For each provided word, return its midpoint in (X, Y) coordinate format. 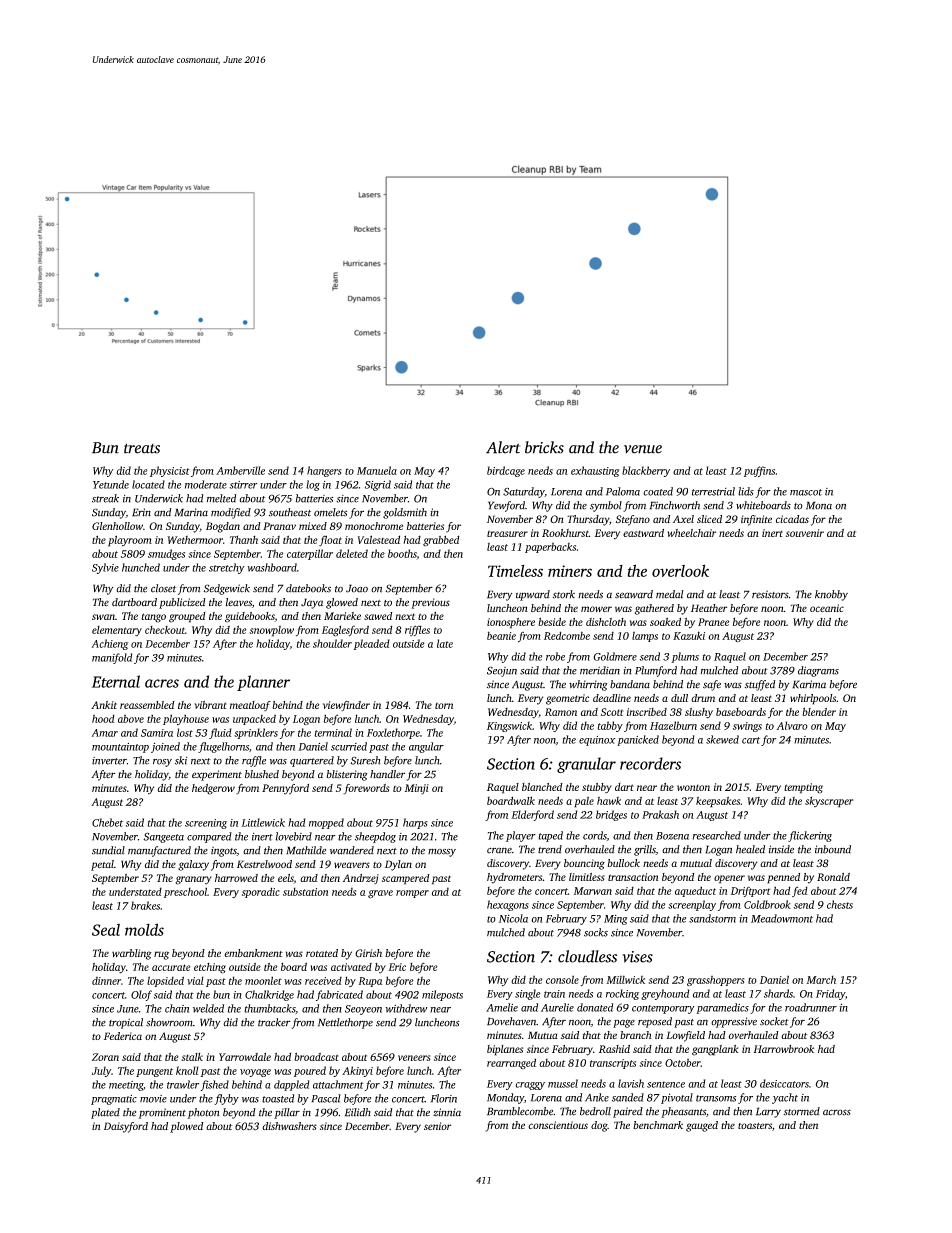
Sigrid (378, 485)
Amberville (240, 470)
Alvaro (792, 725)
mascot (806, 492)
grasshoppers (715, 981)
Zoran (105, 1057)
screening (206, 824)
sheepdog (375, 837)
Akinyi (357, 1071)
